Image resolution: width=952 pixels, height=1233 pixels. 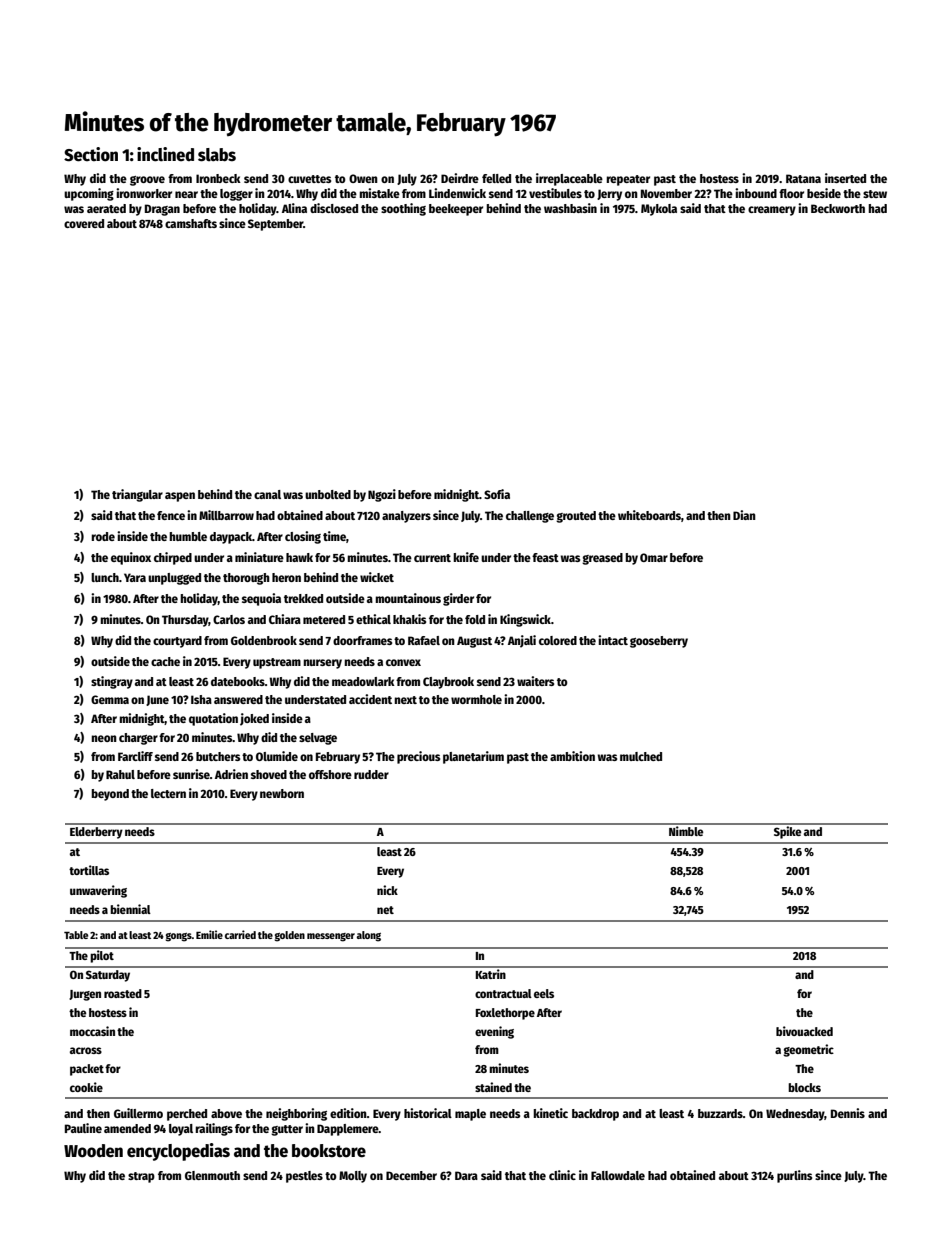 I want to click on analyzers, so click(x=406, y=517).
